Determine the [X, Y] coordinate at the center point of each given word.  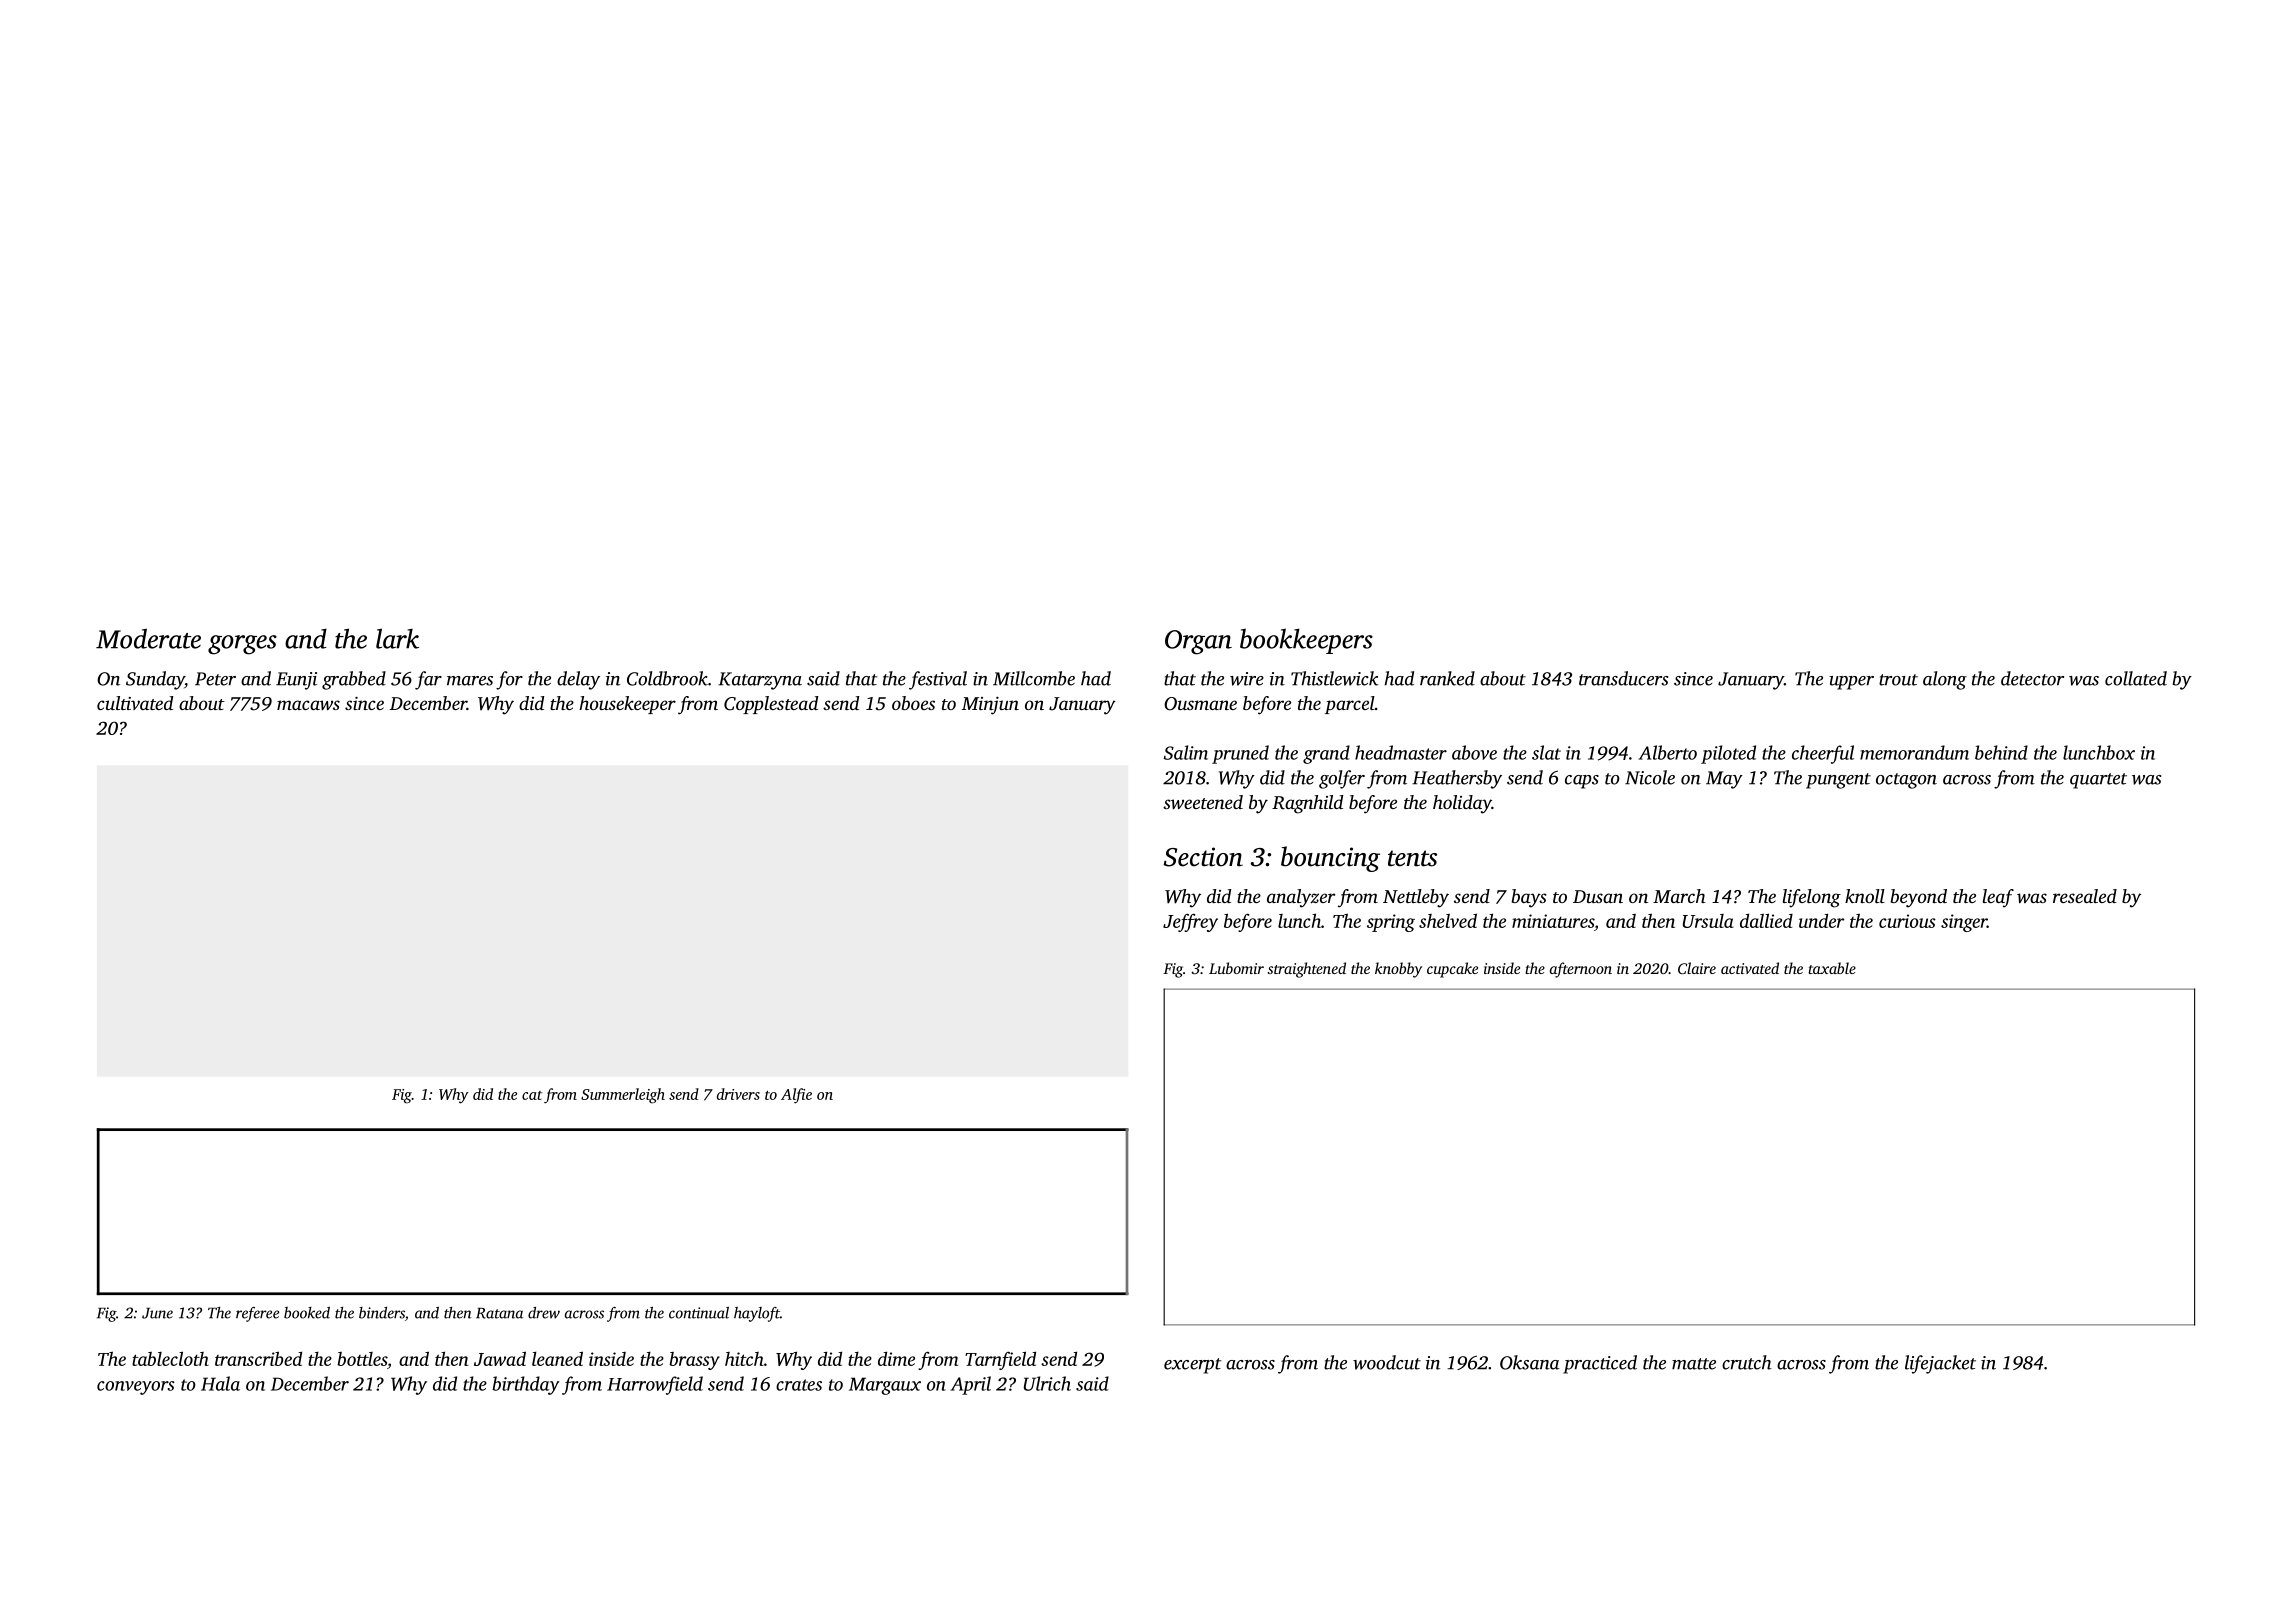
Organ [1198, 642]
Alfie [796, 1096]
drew [544, 1313]
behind [2001, 752]
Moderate [148, 638]
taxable [1832, 968]
